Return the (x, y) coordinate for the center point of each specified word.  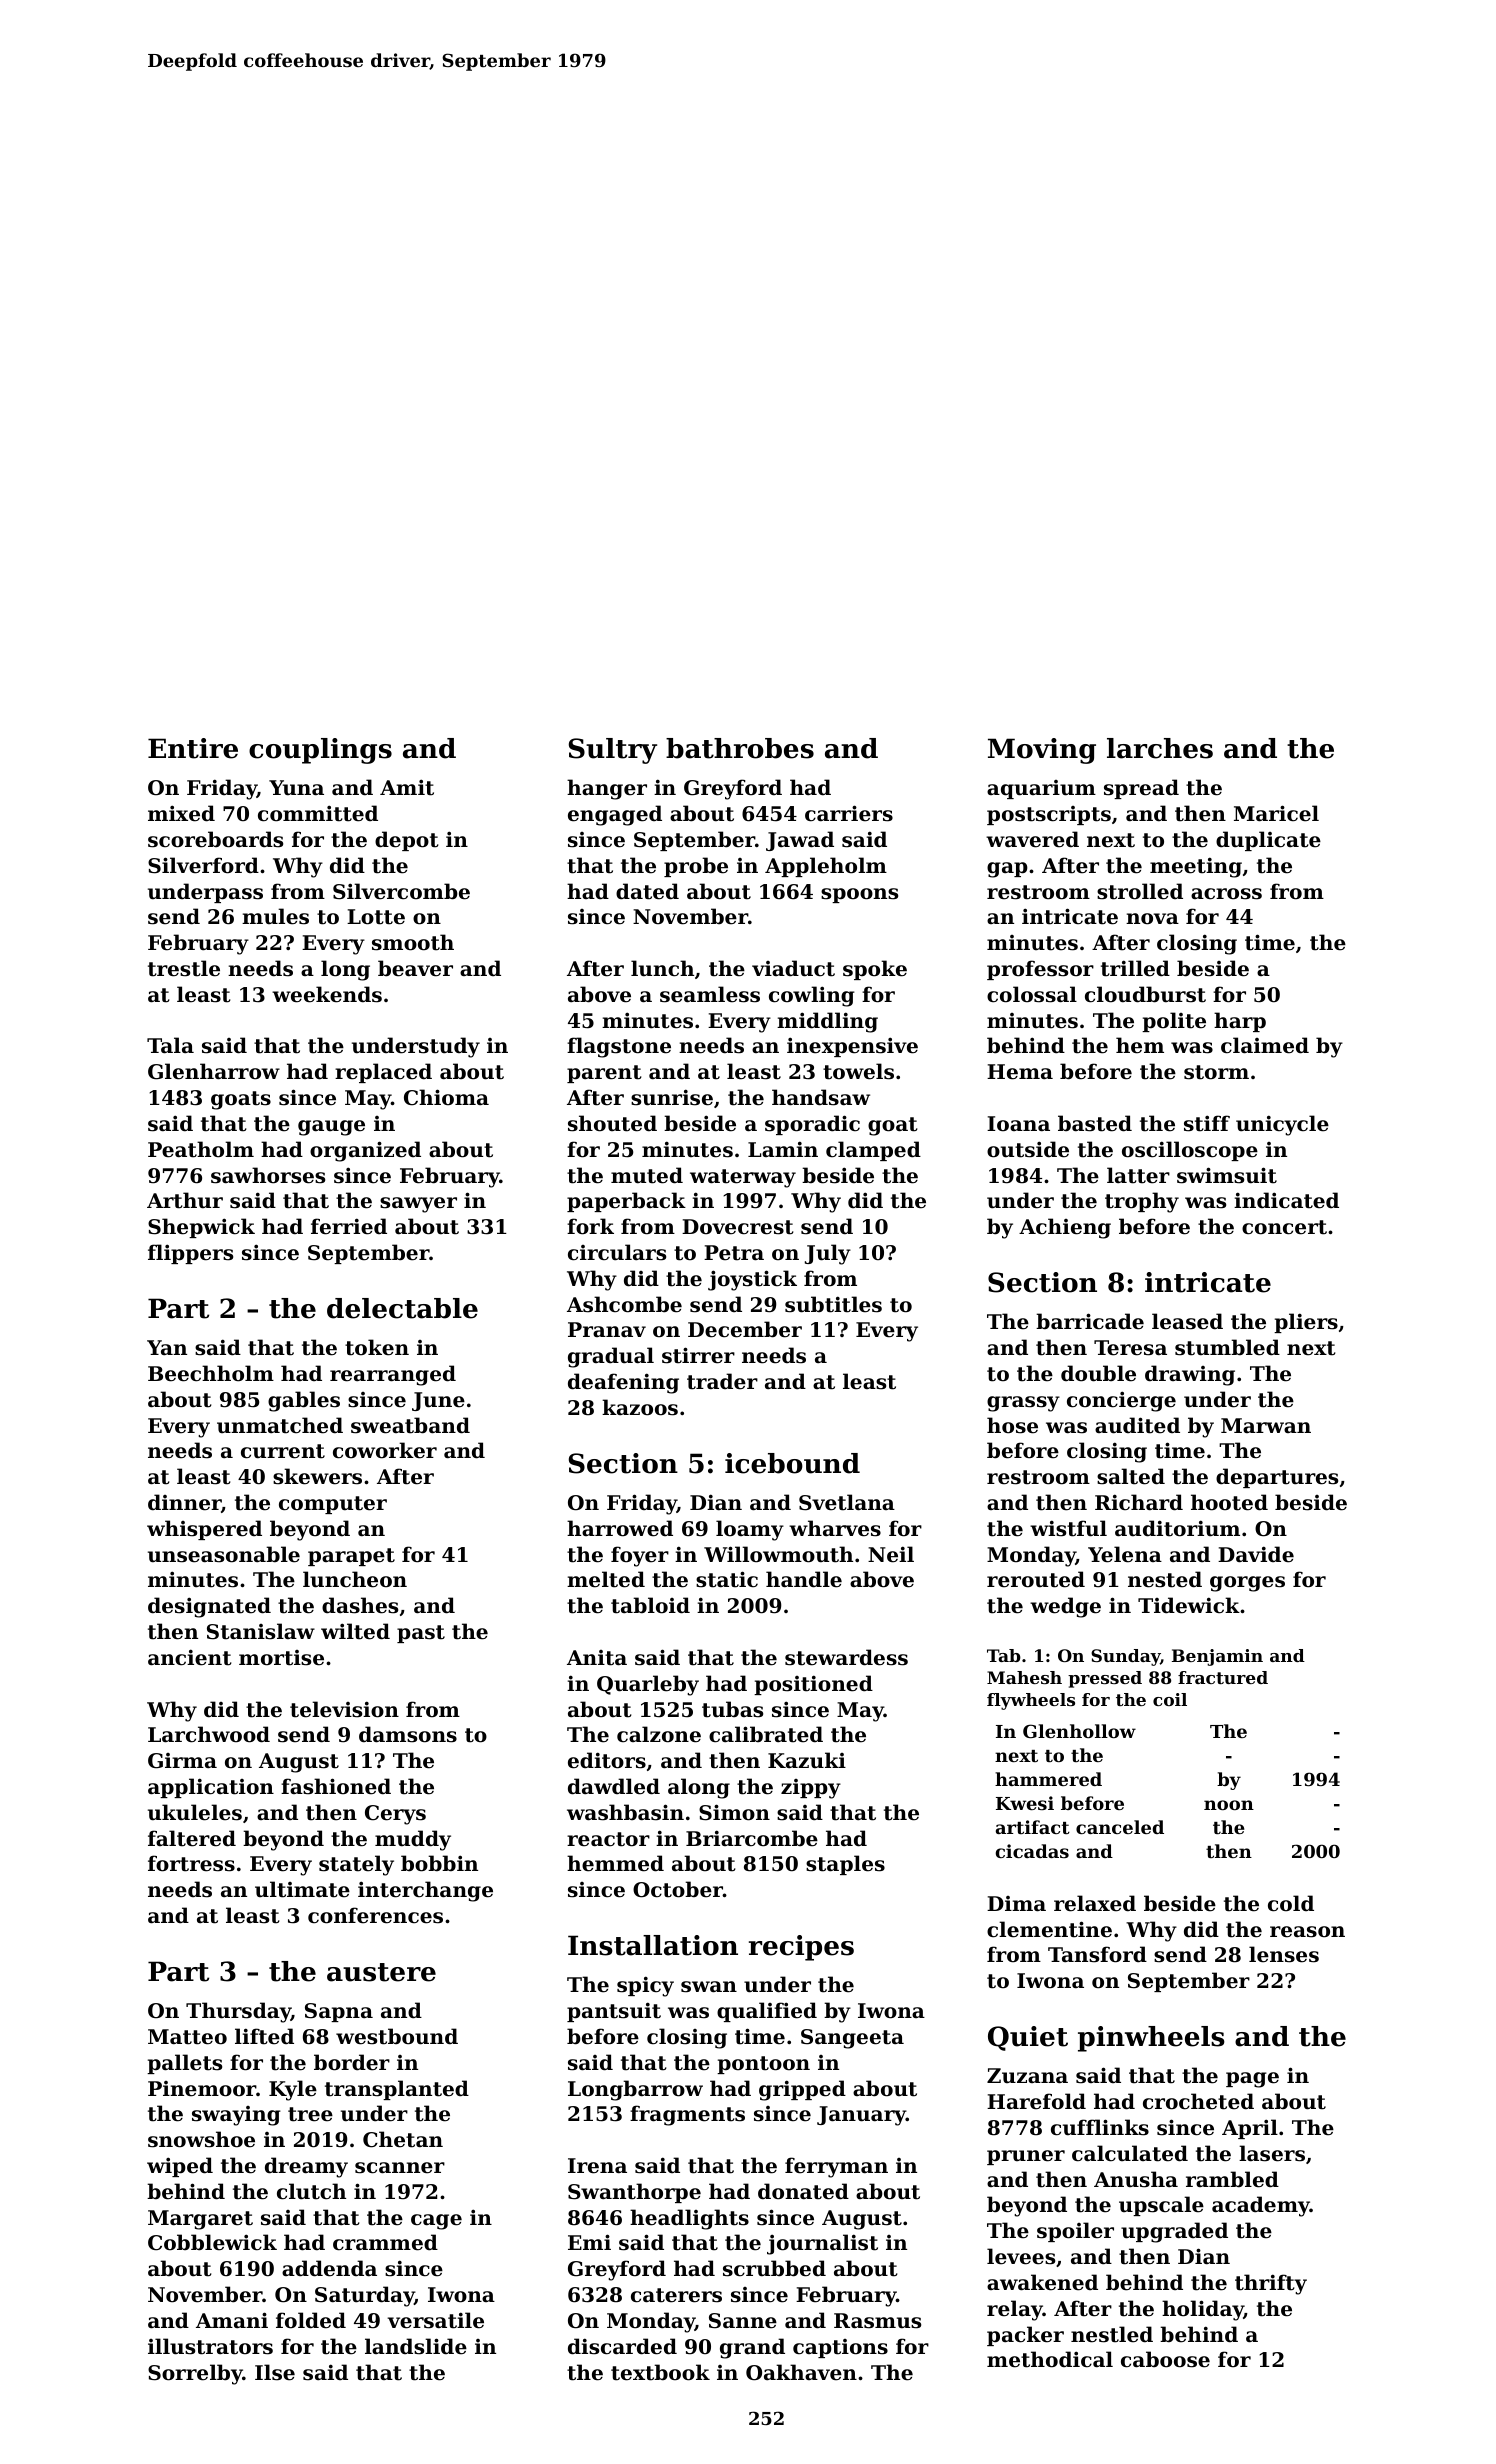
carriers (849, 813)
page (1252, 2080)
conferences (375, 1915)
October (678, 1889)
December (745, 1329)
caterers (676, 2295)
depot (406, 841)
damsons (408, 1734)
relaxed (1095, 1903)
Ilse (275, 2372)
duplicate (1268, 841)
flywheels (1031, 1701)
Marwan (1266, 1425)
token (377, 1347)
